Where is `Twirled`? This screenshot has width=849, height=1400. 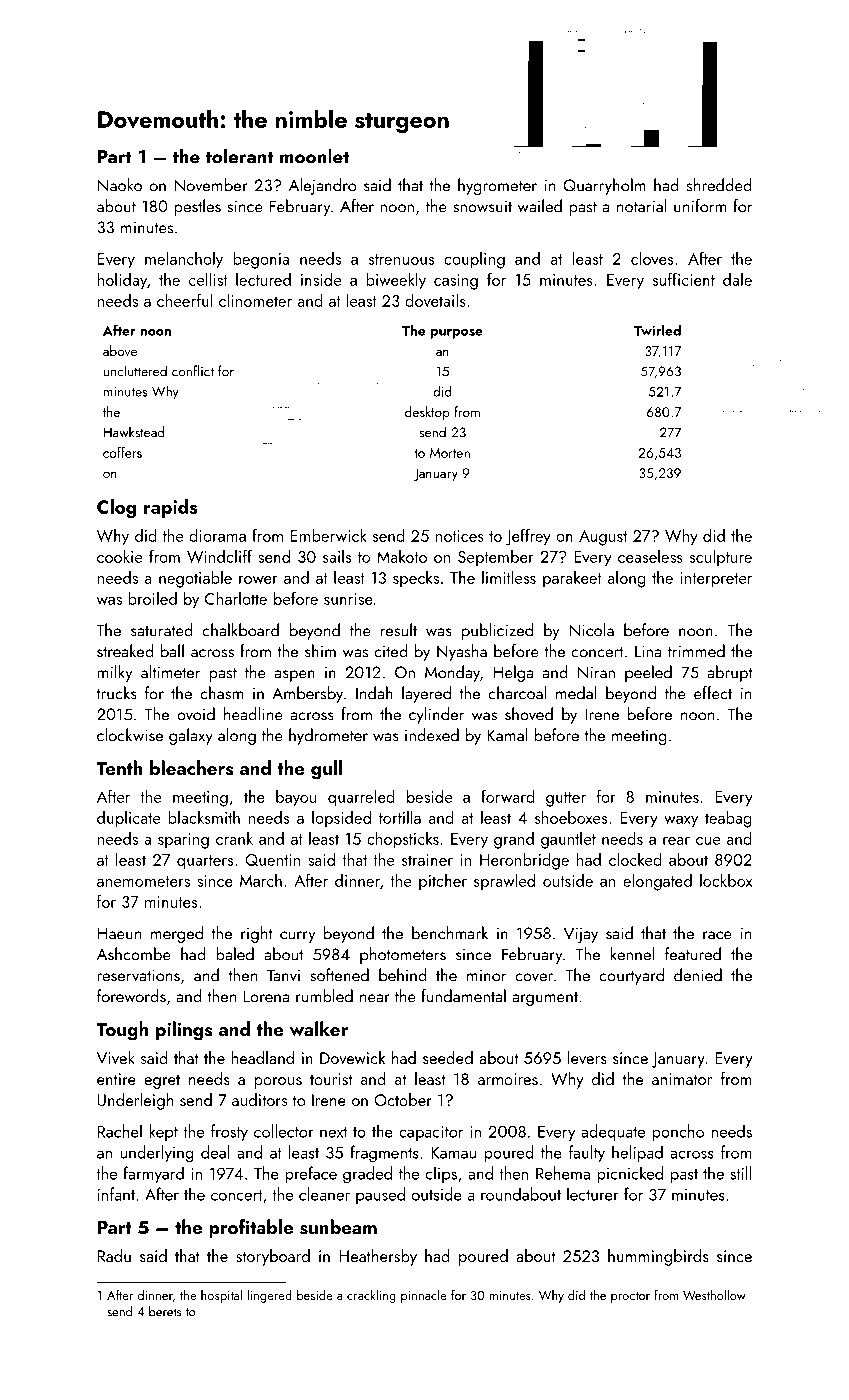 Twirled is located at coordinates (657, 330).
